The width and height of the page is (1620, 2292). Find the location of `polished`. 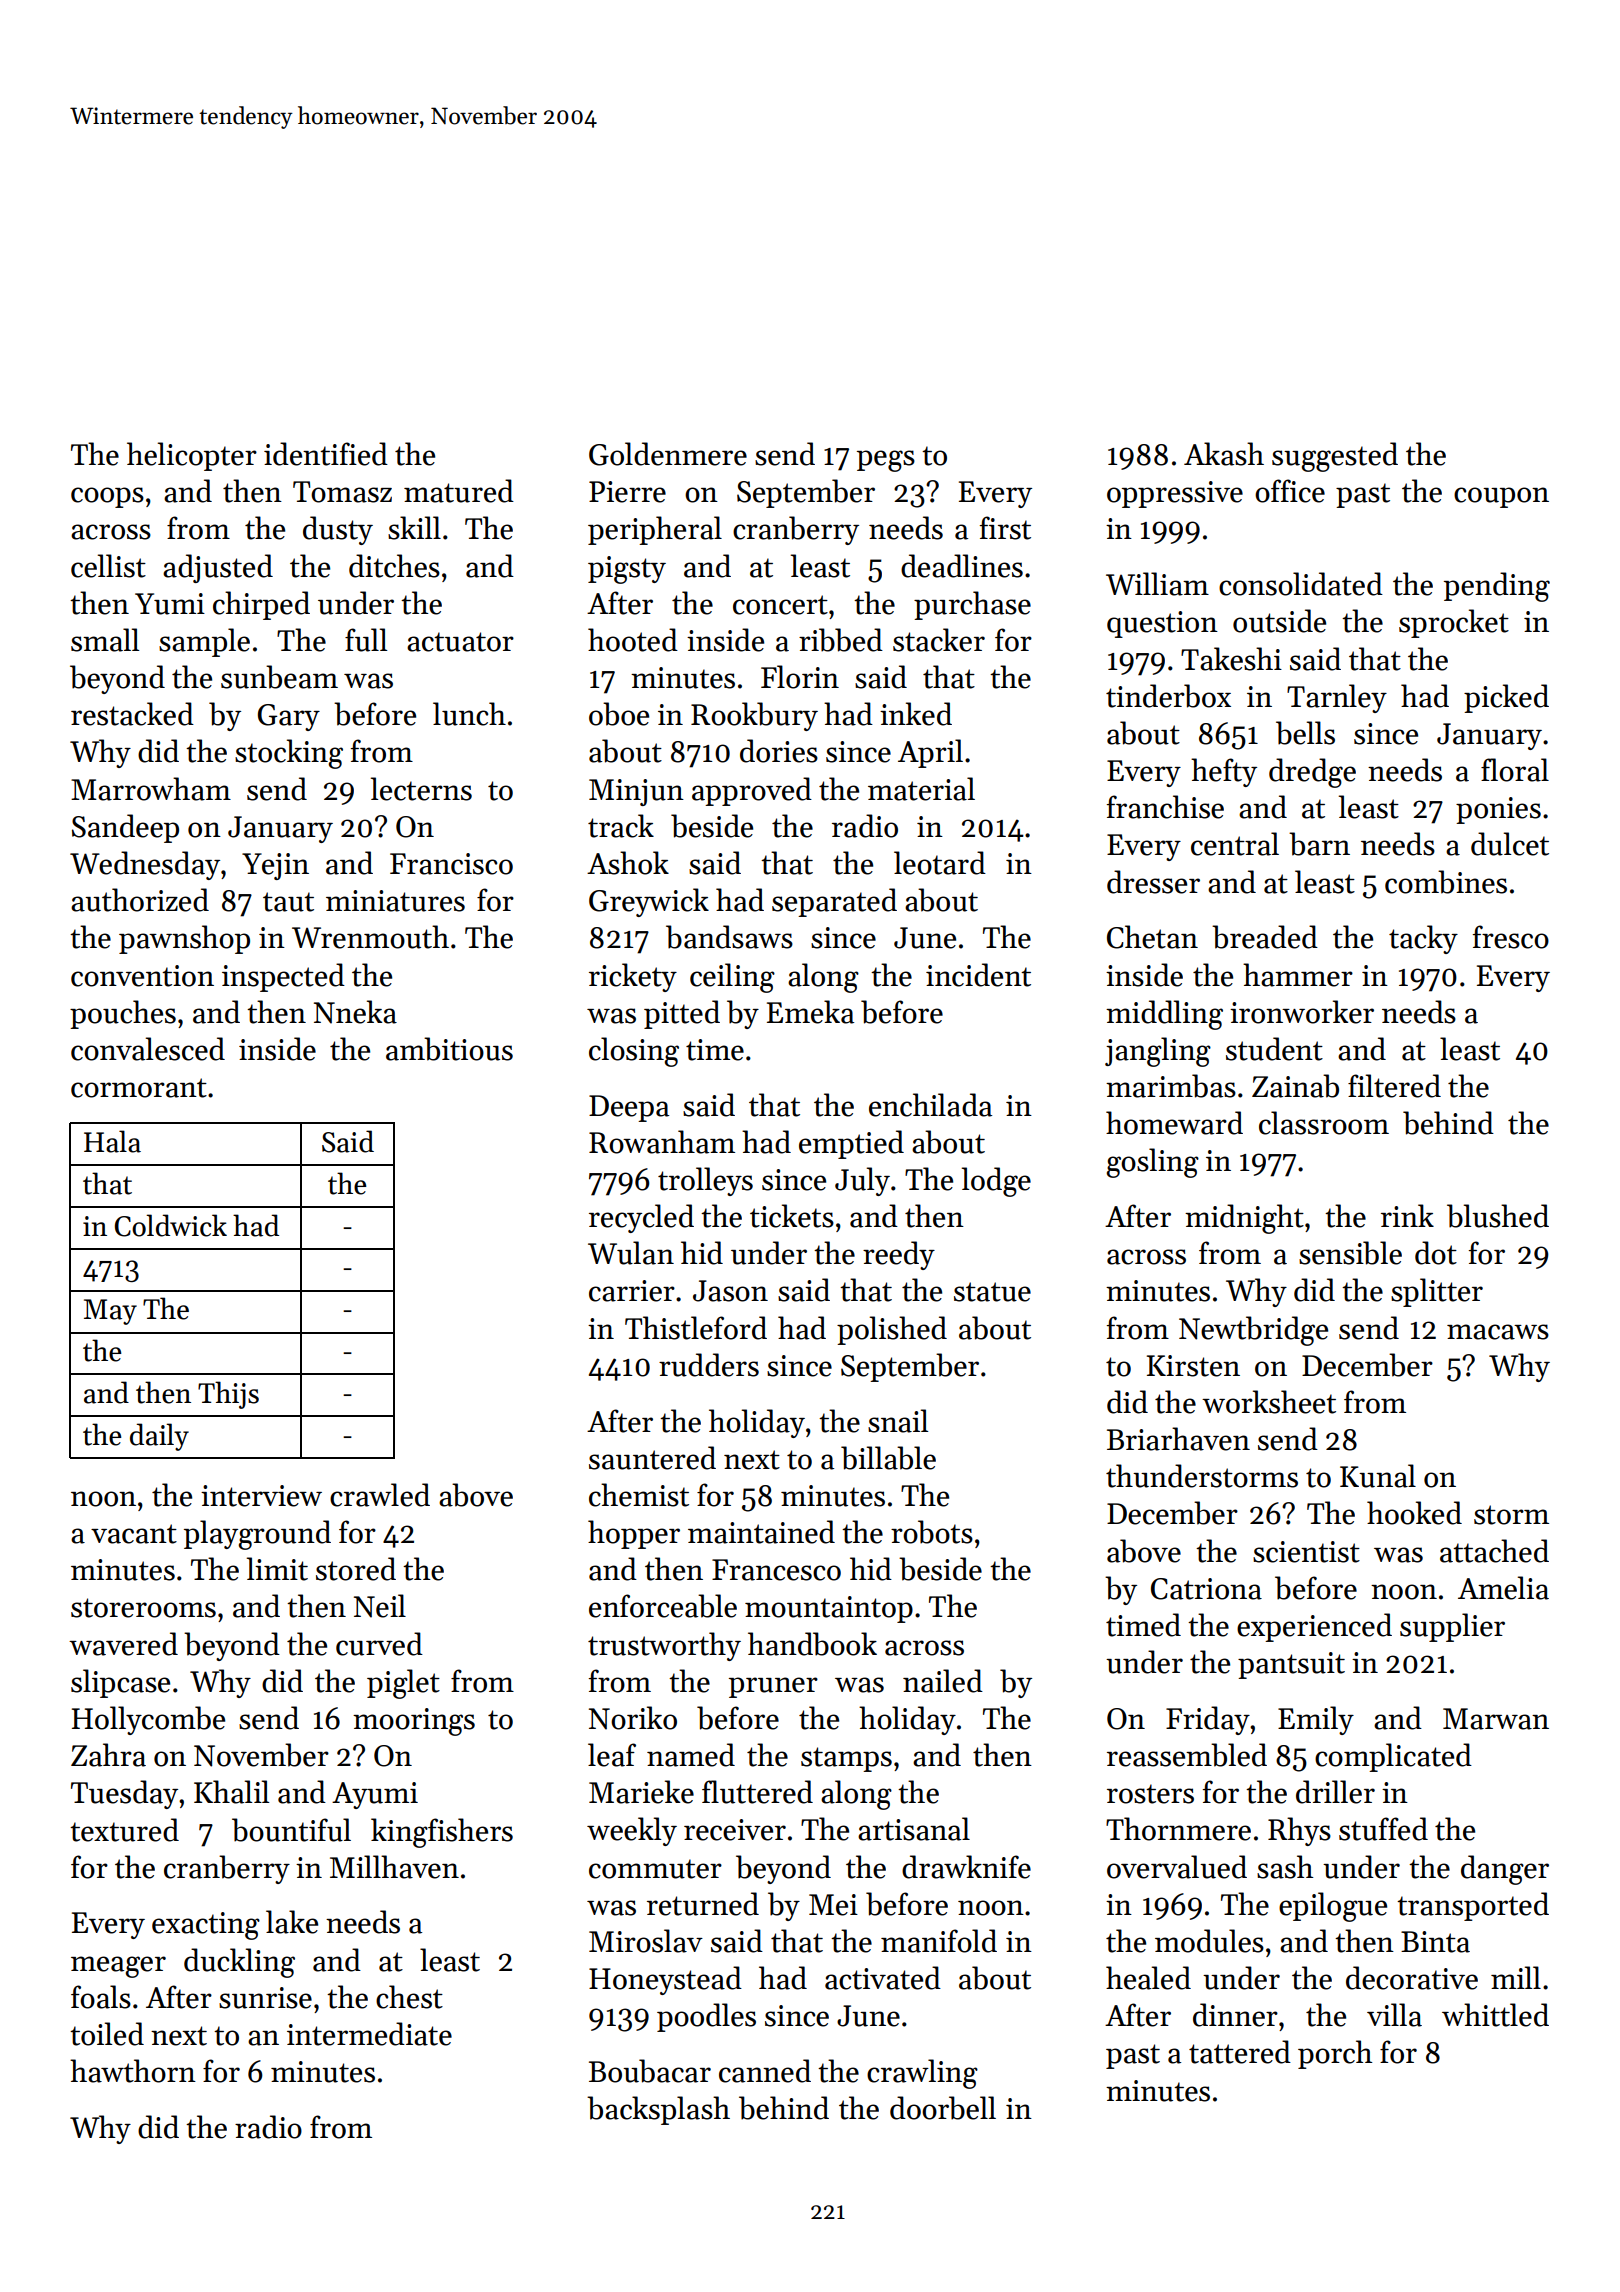

polished is located at coordinates (892, 1330).
